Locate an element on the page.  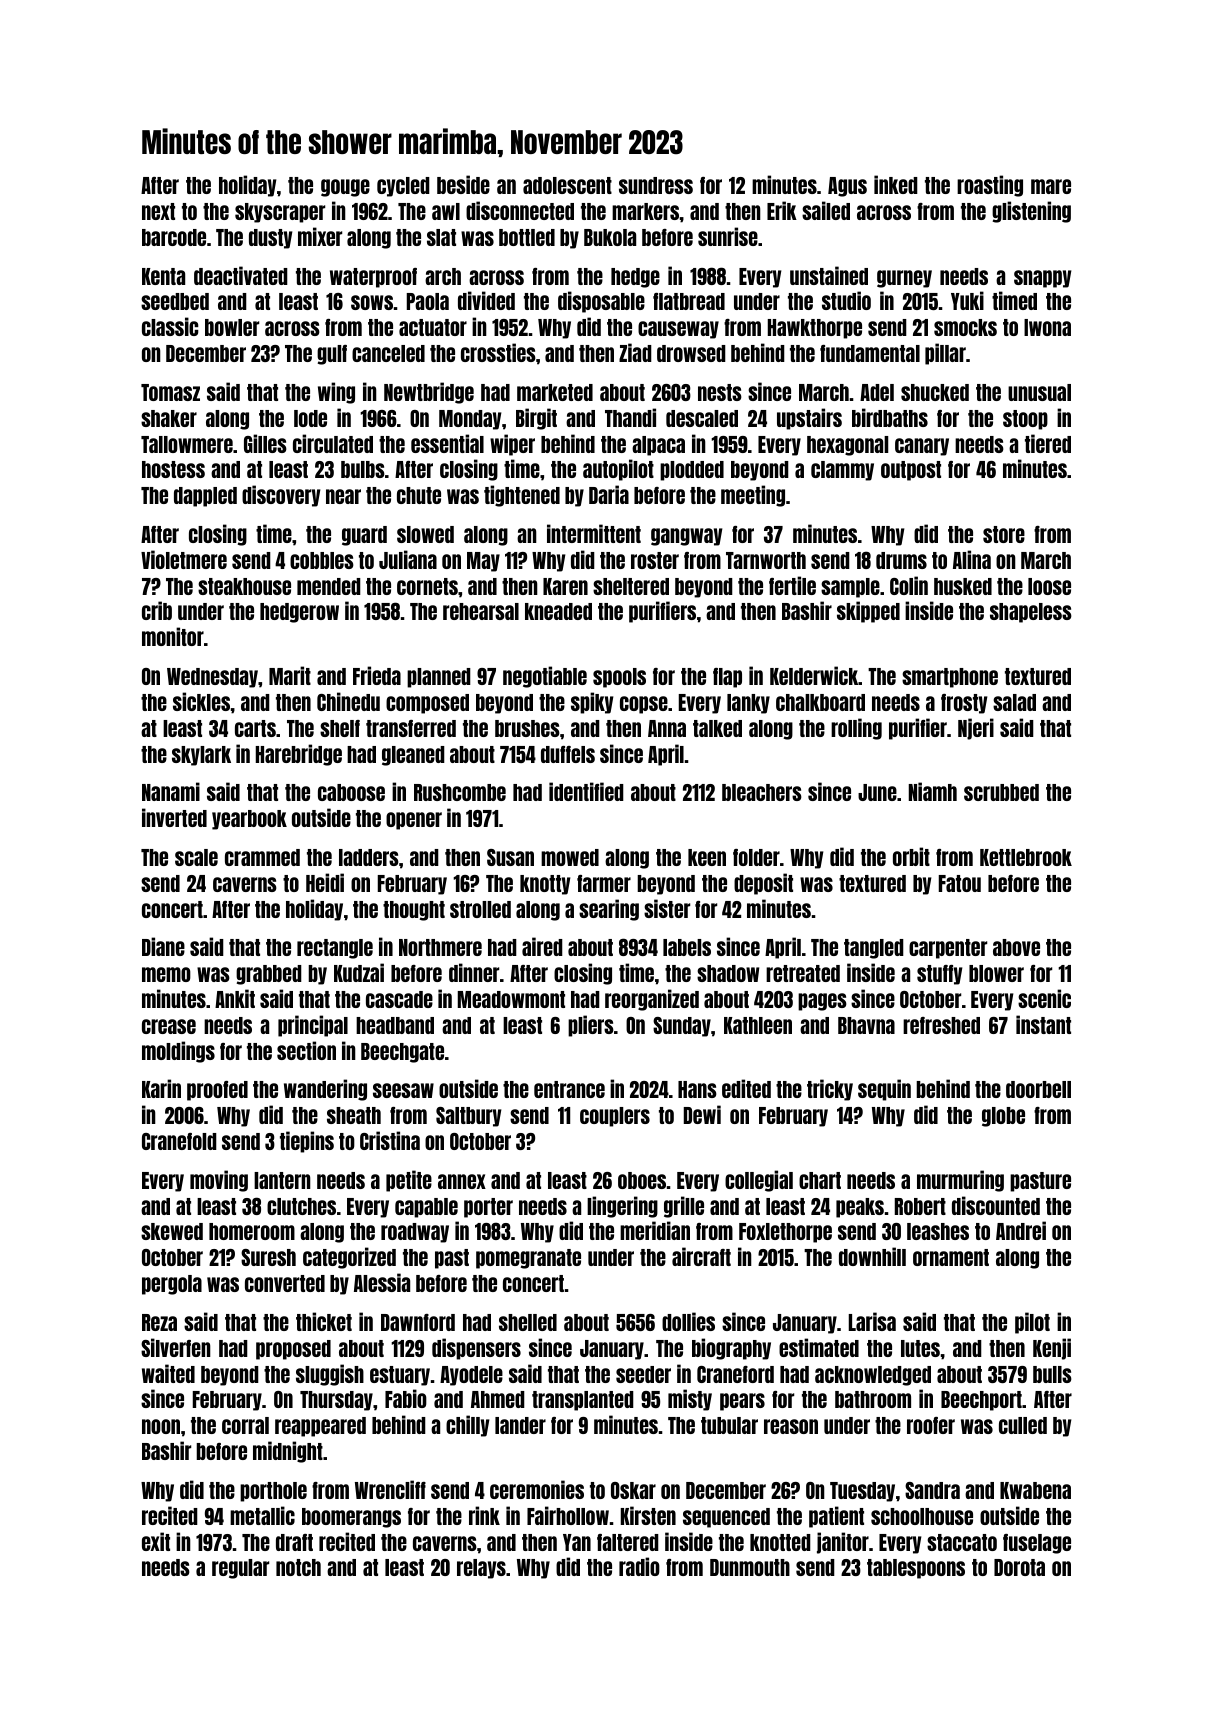
mixer is located at coordinates (320, 236).
